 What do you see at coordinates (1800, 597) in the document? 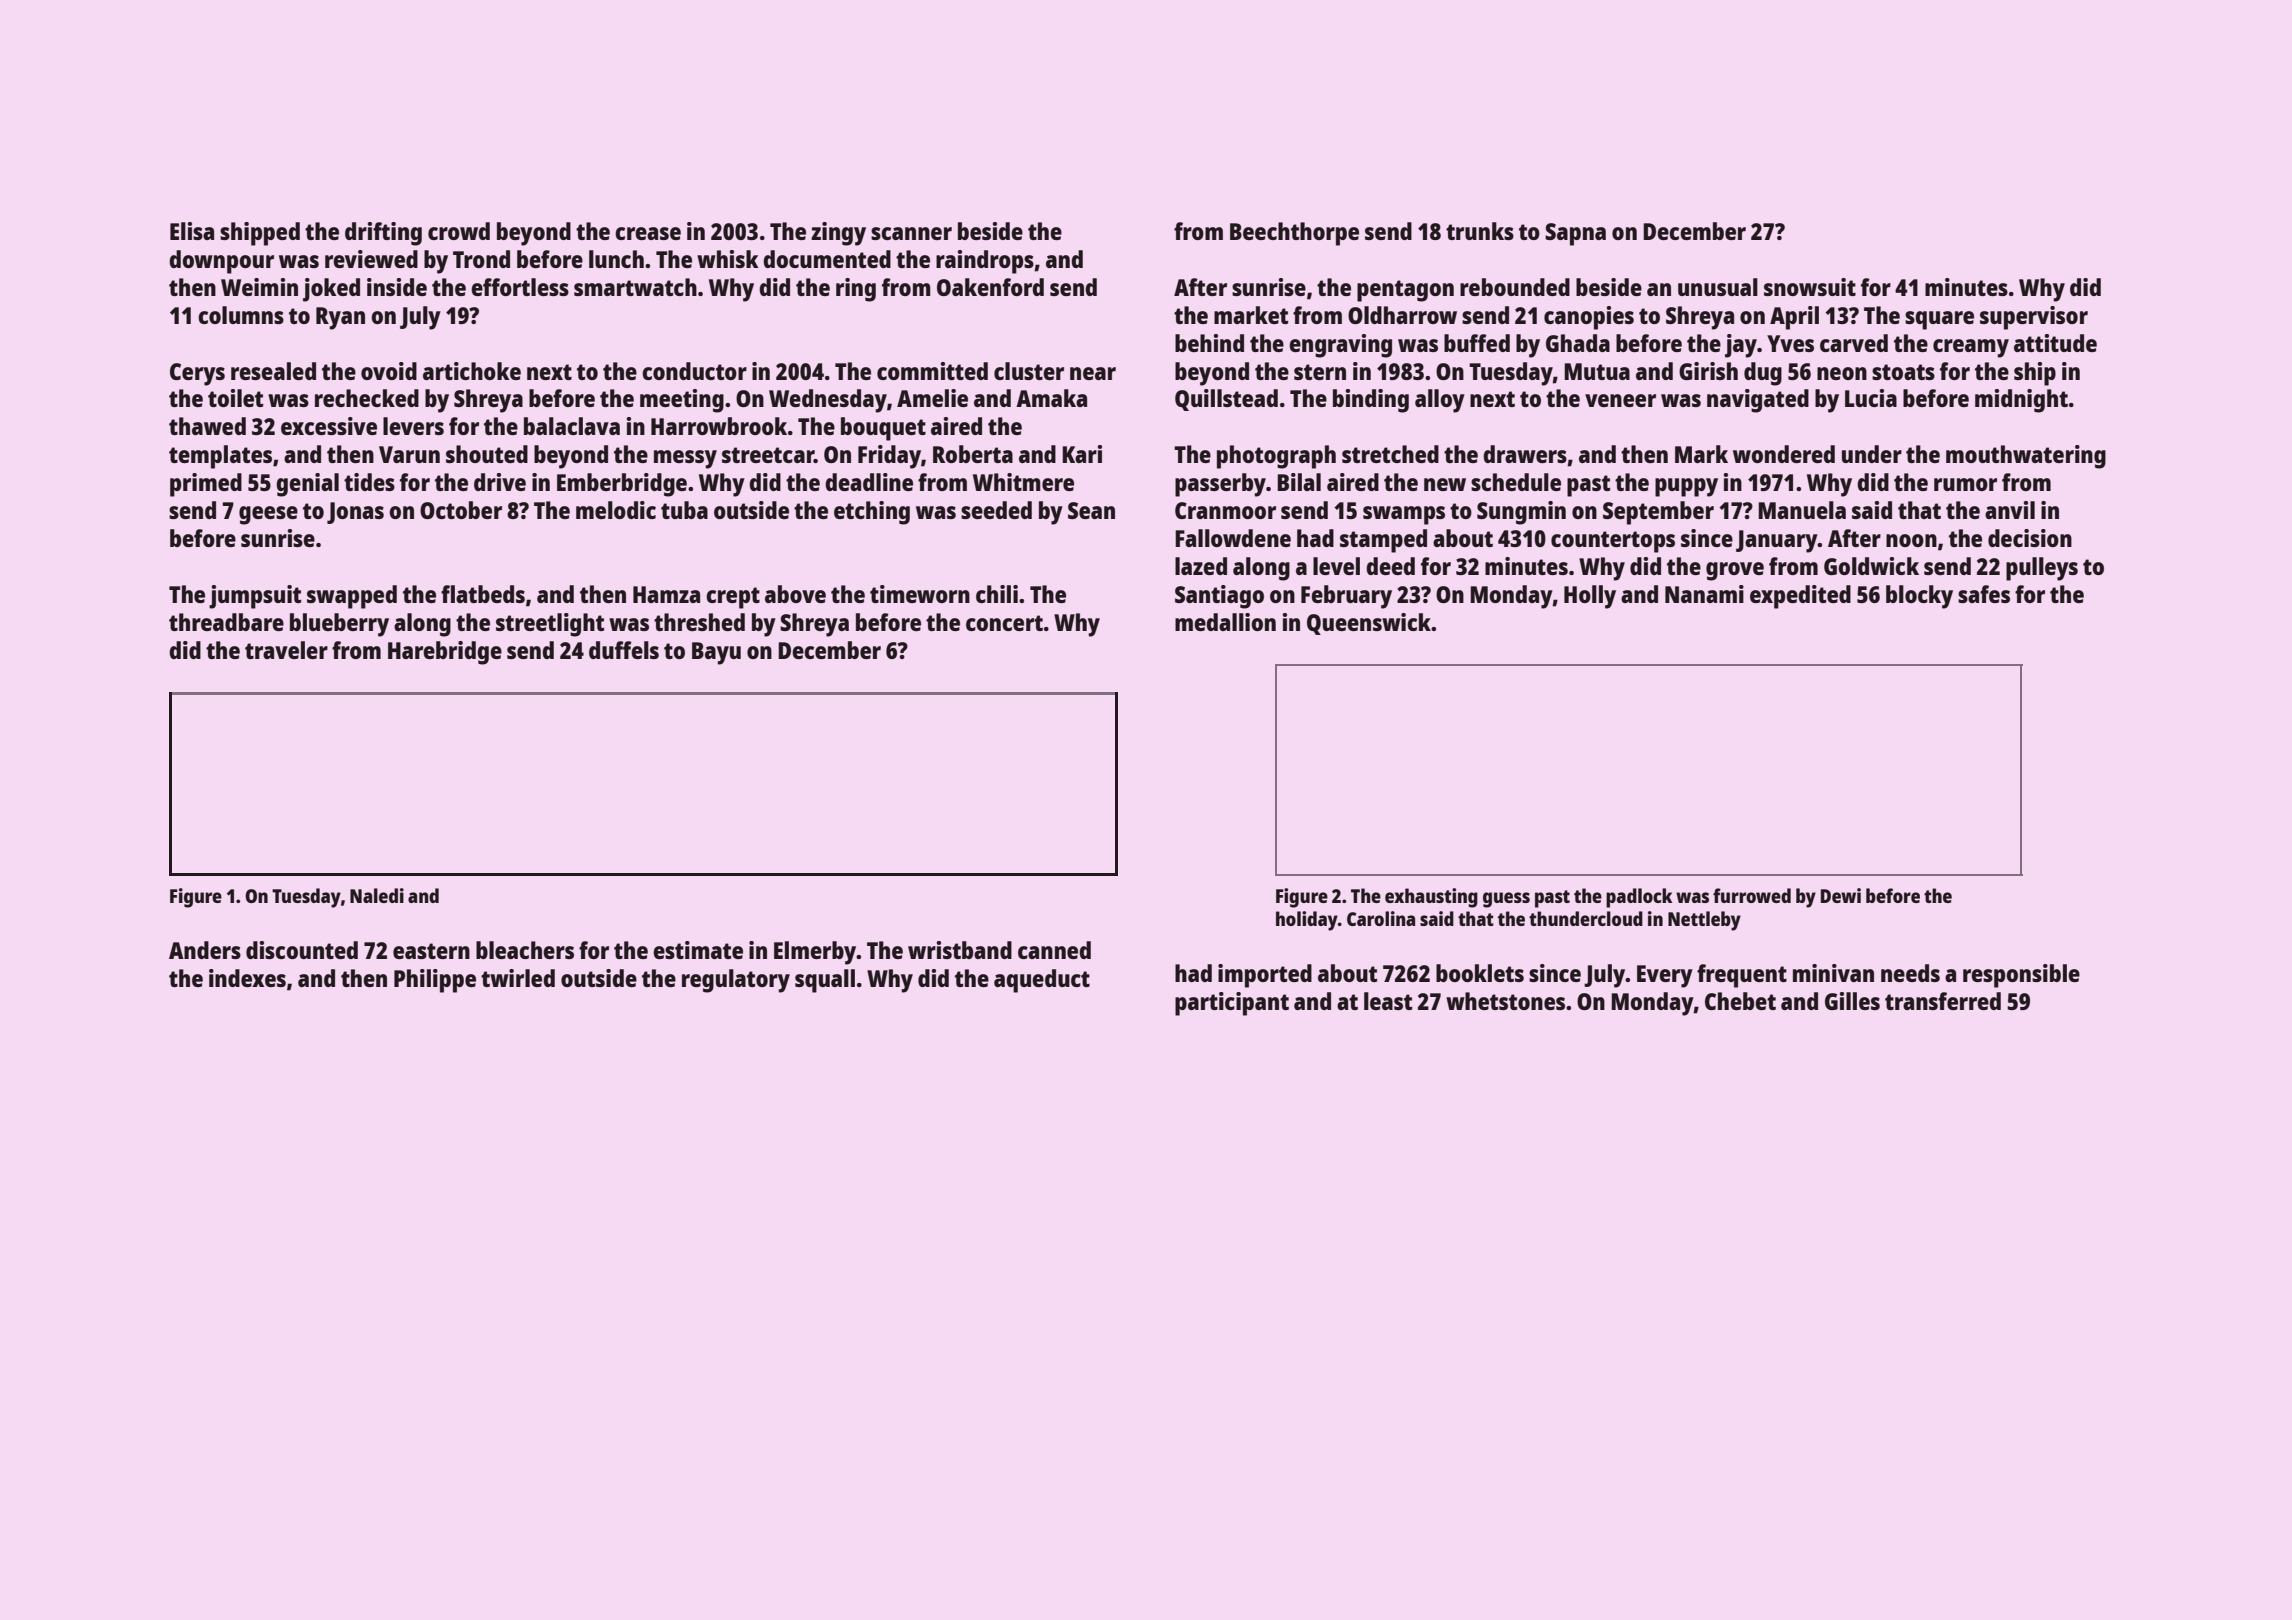
I see `expedited` at bounding box center [1800, 597].
